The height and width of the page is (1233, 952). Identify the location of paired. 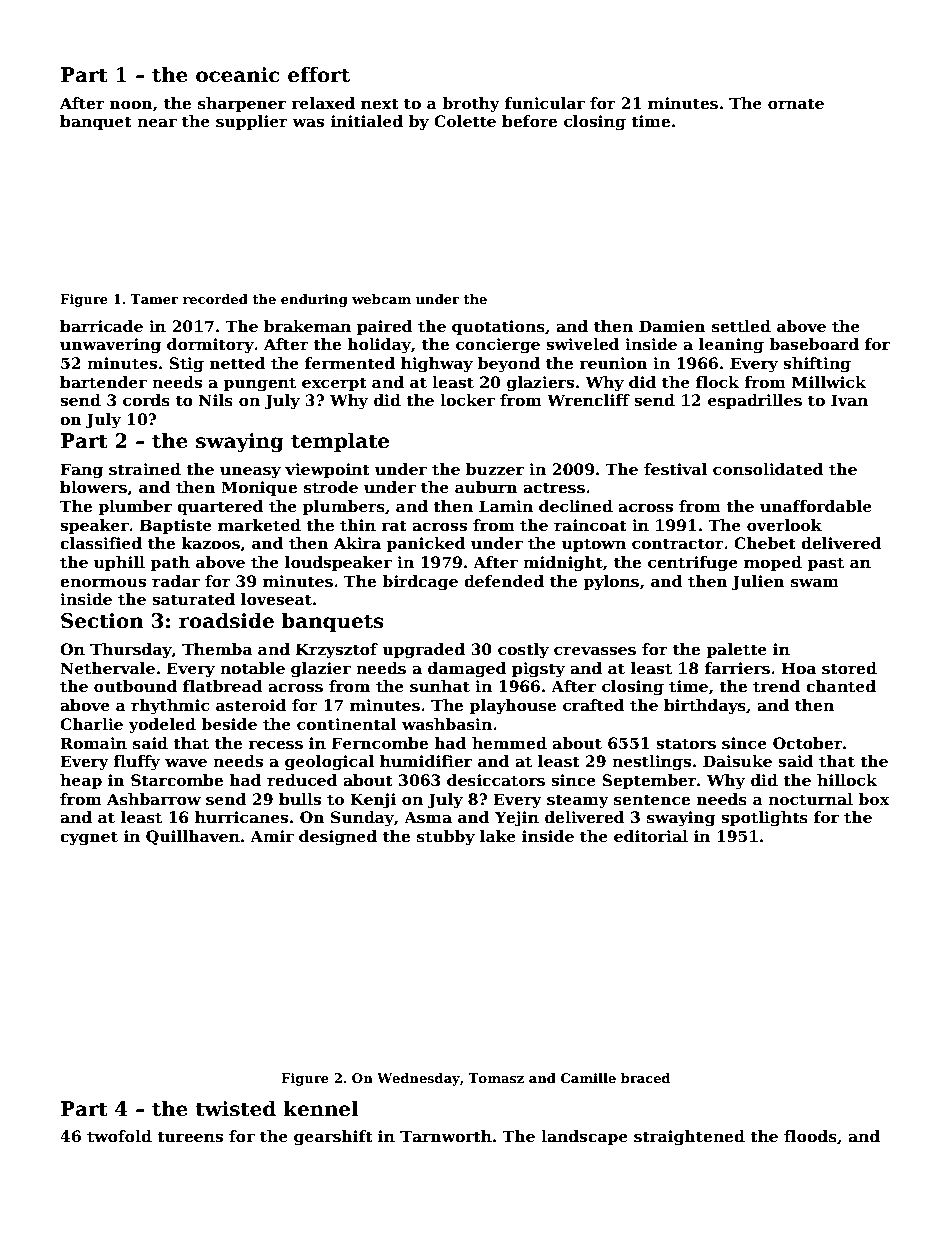
(385, 327).
